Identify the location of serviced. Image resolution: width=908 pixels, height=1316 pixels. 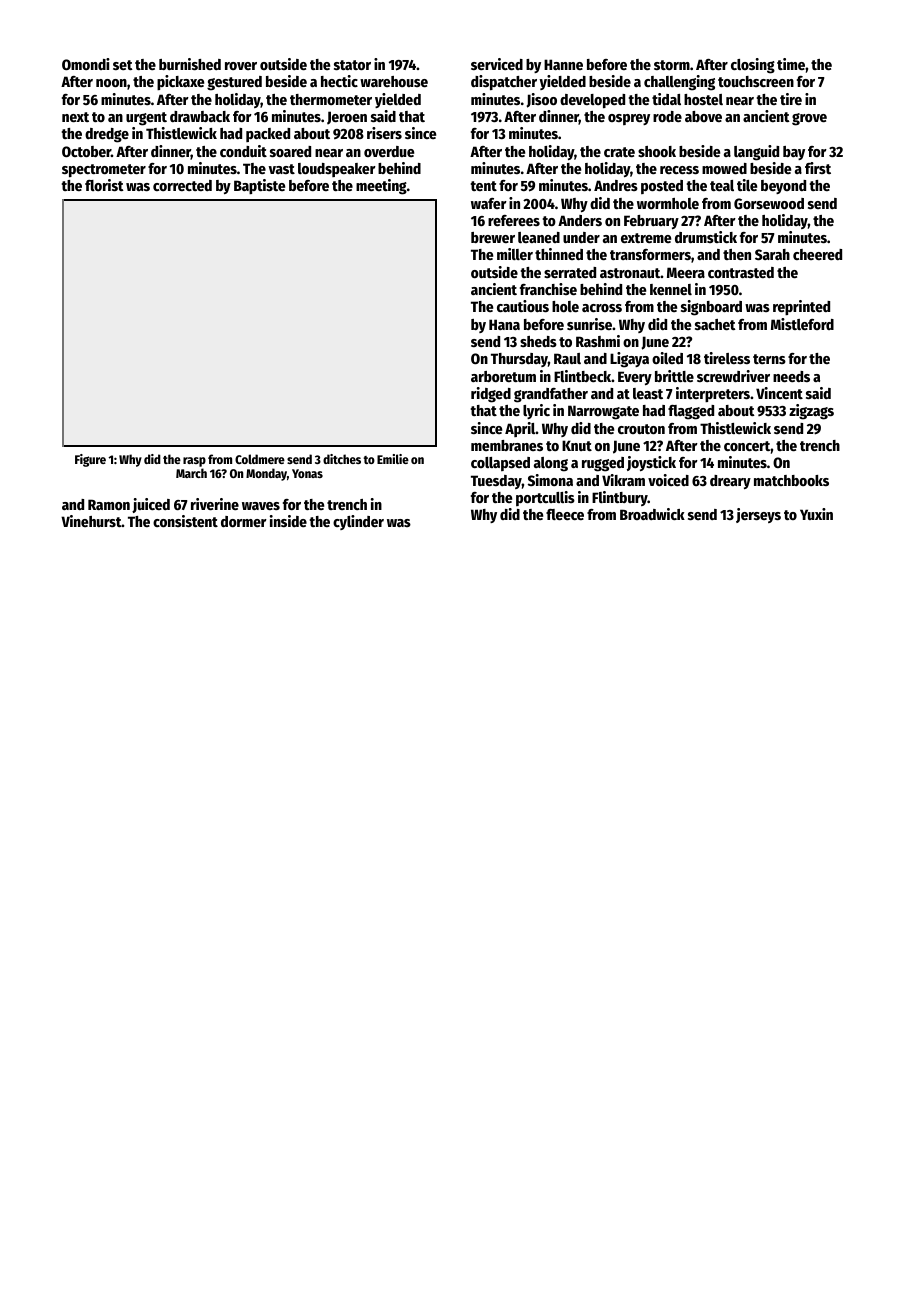
(497, 64).
